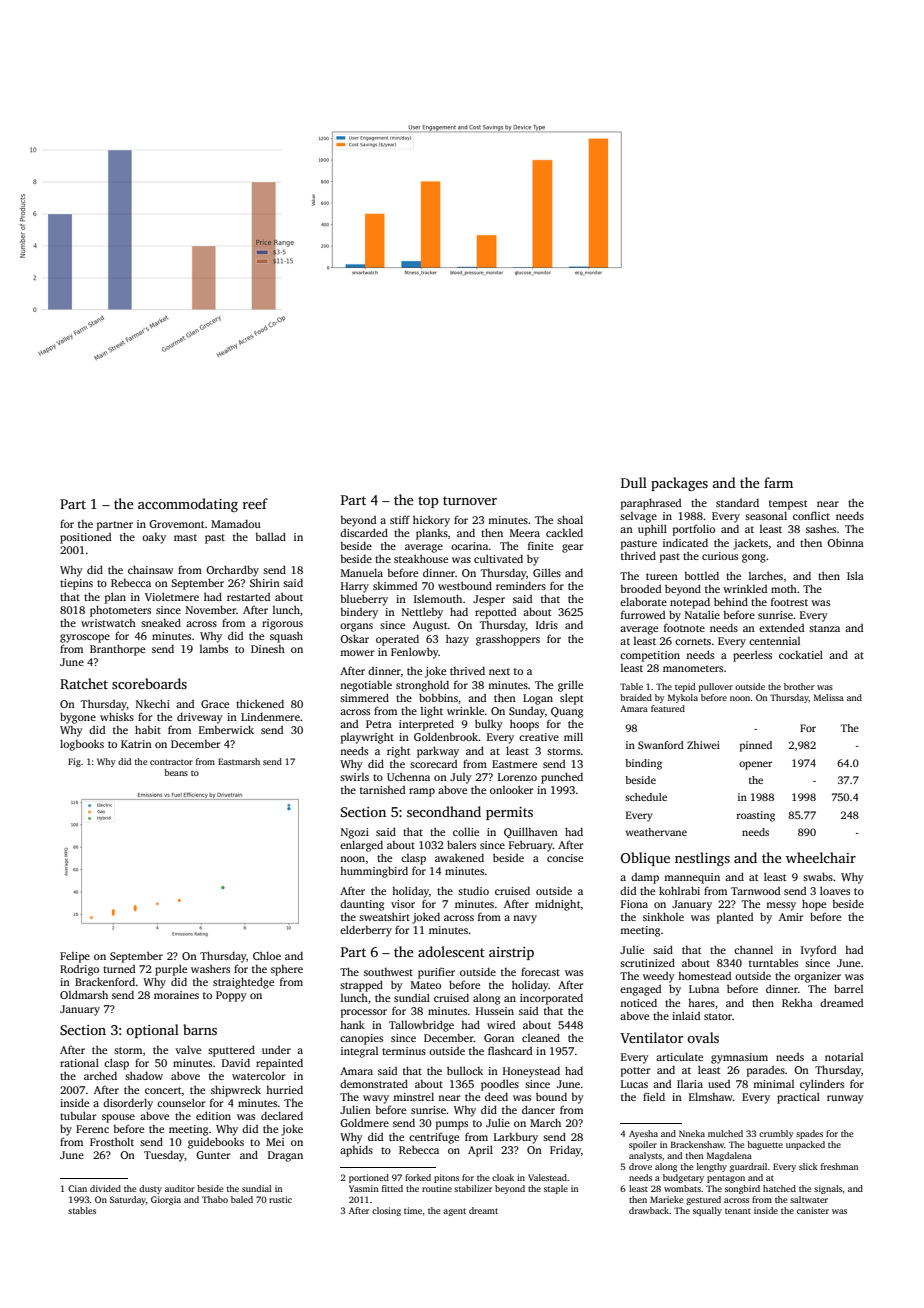 Image resolution: width=924 pixels, height=1308 pixels. What do you see at coordinates (75, 957) in the screenshot?
I see `Felipe` at bounding box center [75, 957].
